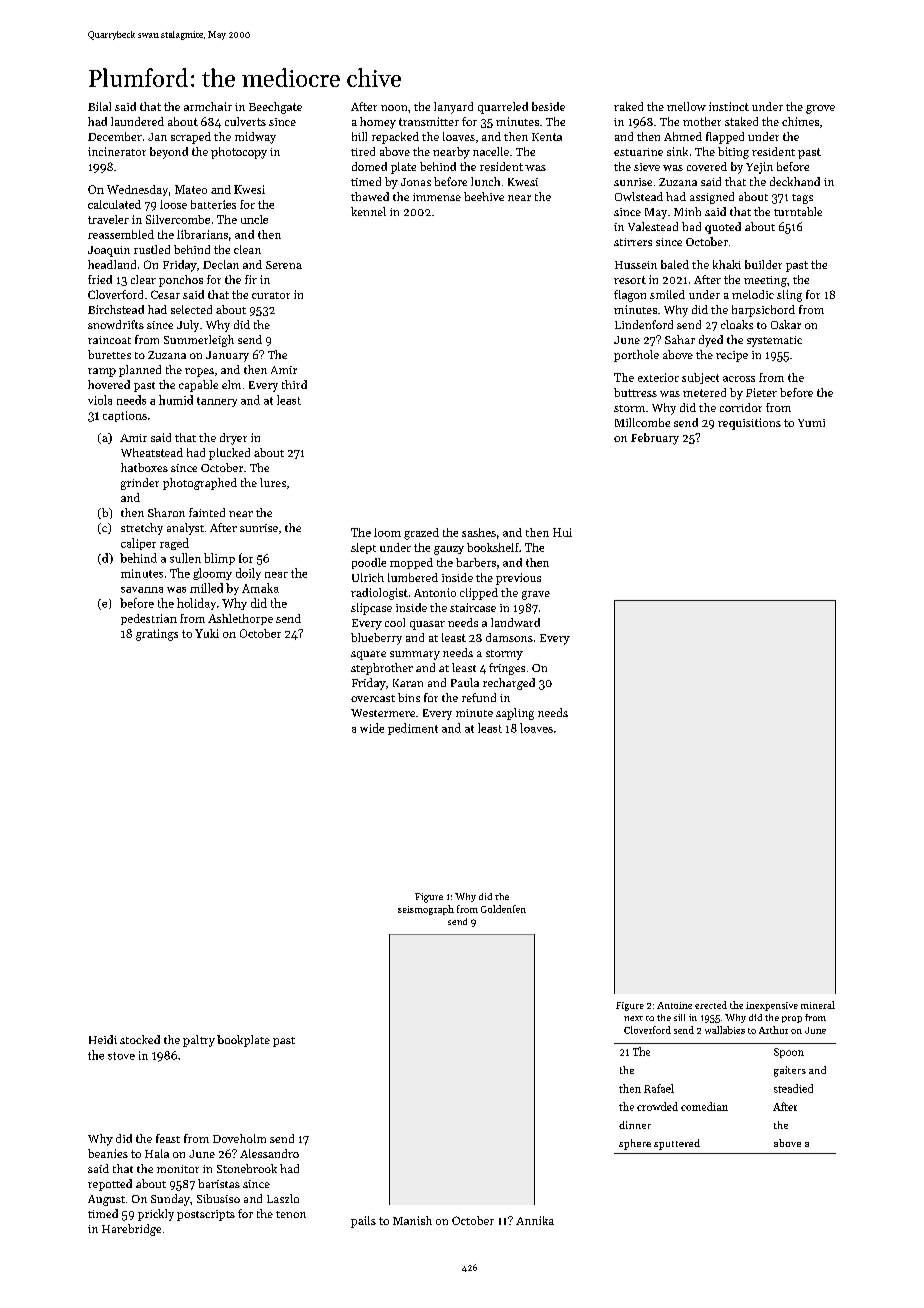  I want to click on Manish, so click(412, 1220).
